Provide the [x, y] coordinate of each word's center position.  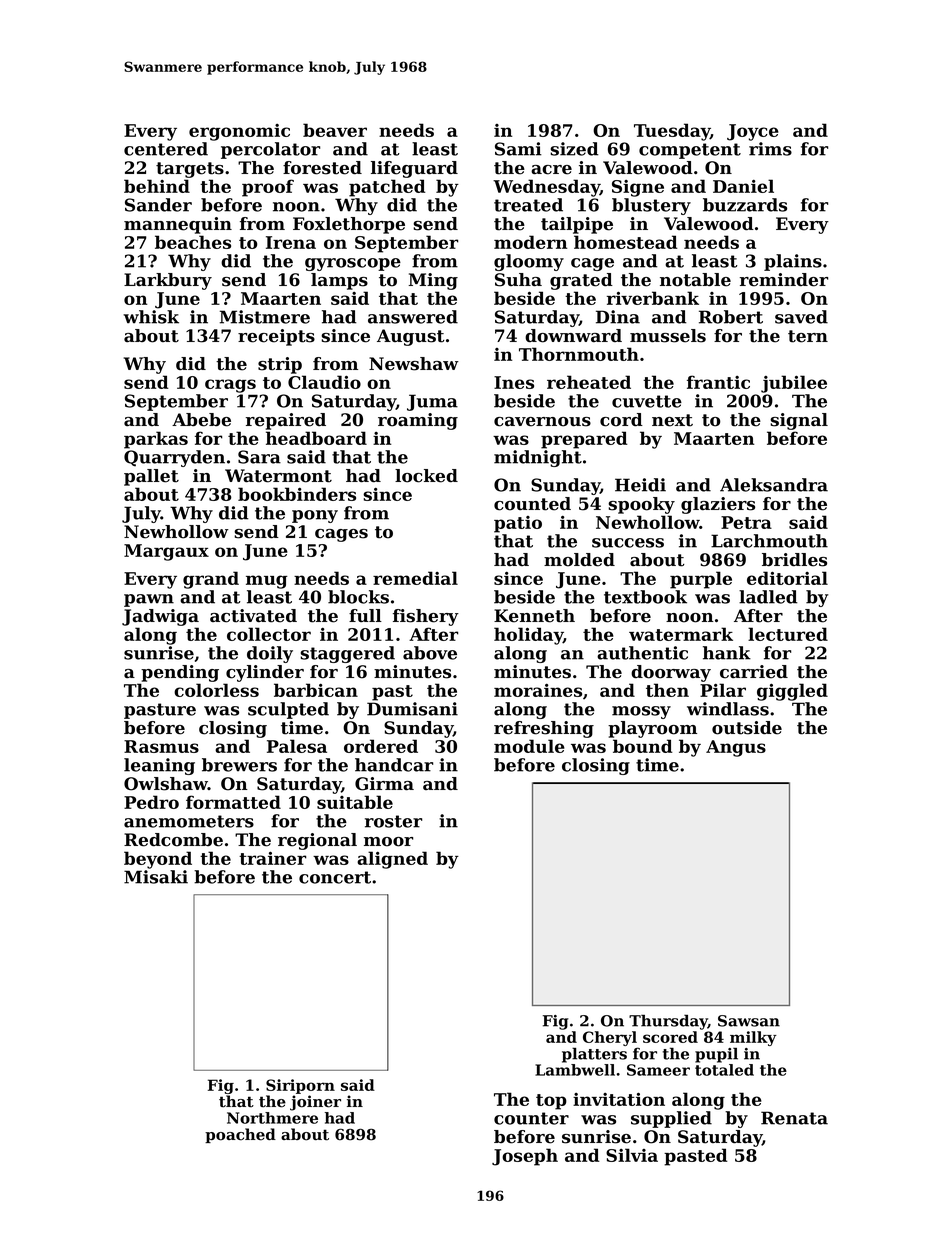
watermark [681, 634]
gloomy [529, 262]
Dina [618, 317]
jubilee [794, 384]
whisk [151, 317]
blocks [358, 597]
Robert [731, 317]
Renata [794, 1118]
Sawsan [749, 1021]
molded [579, 560]
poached [240, 1135]
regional [317, 841]
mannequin [178, 225]
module [529, 746]
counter [531, 1118]
